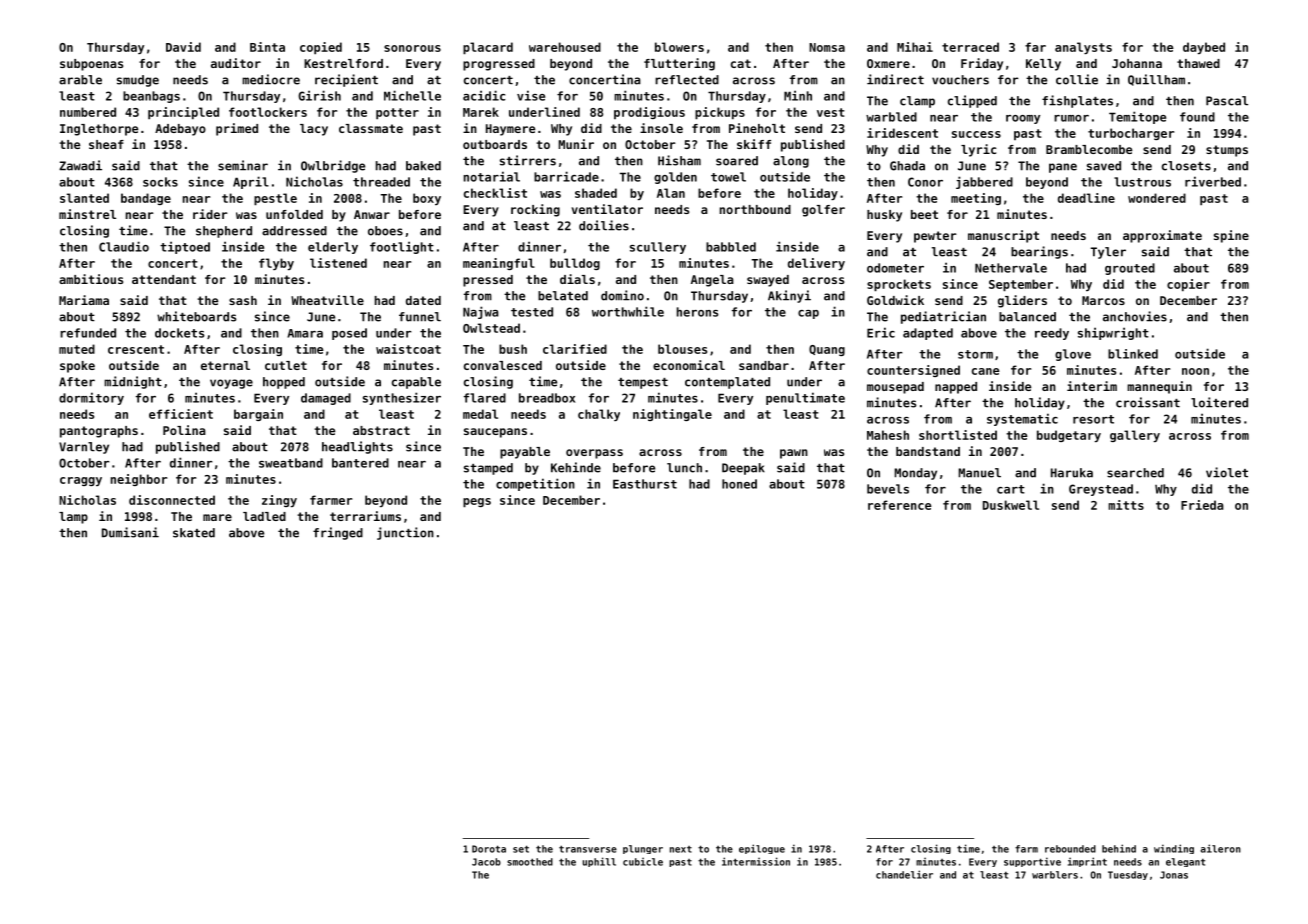 The image size is (1308, 924). I want to click on Owlbridge, so click(333, 166).
